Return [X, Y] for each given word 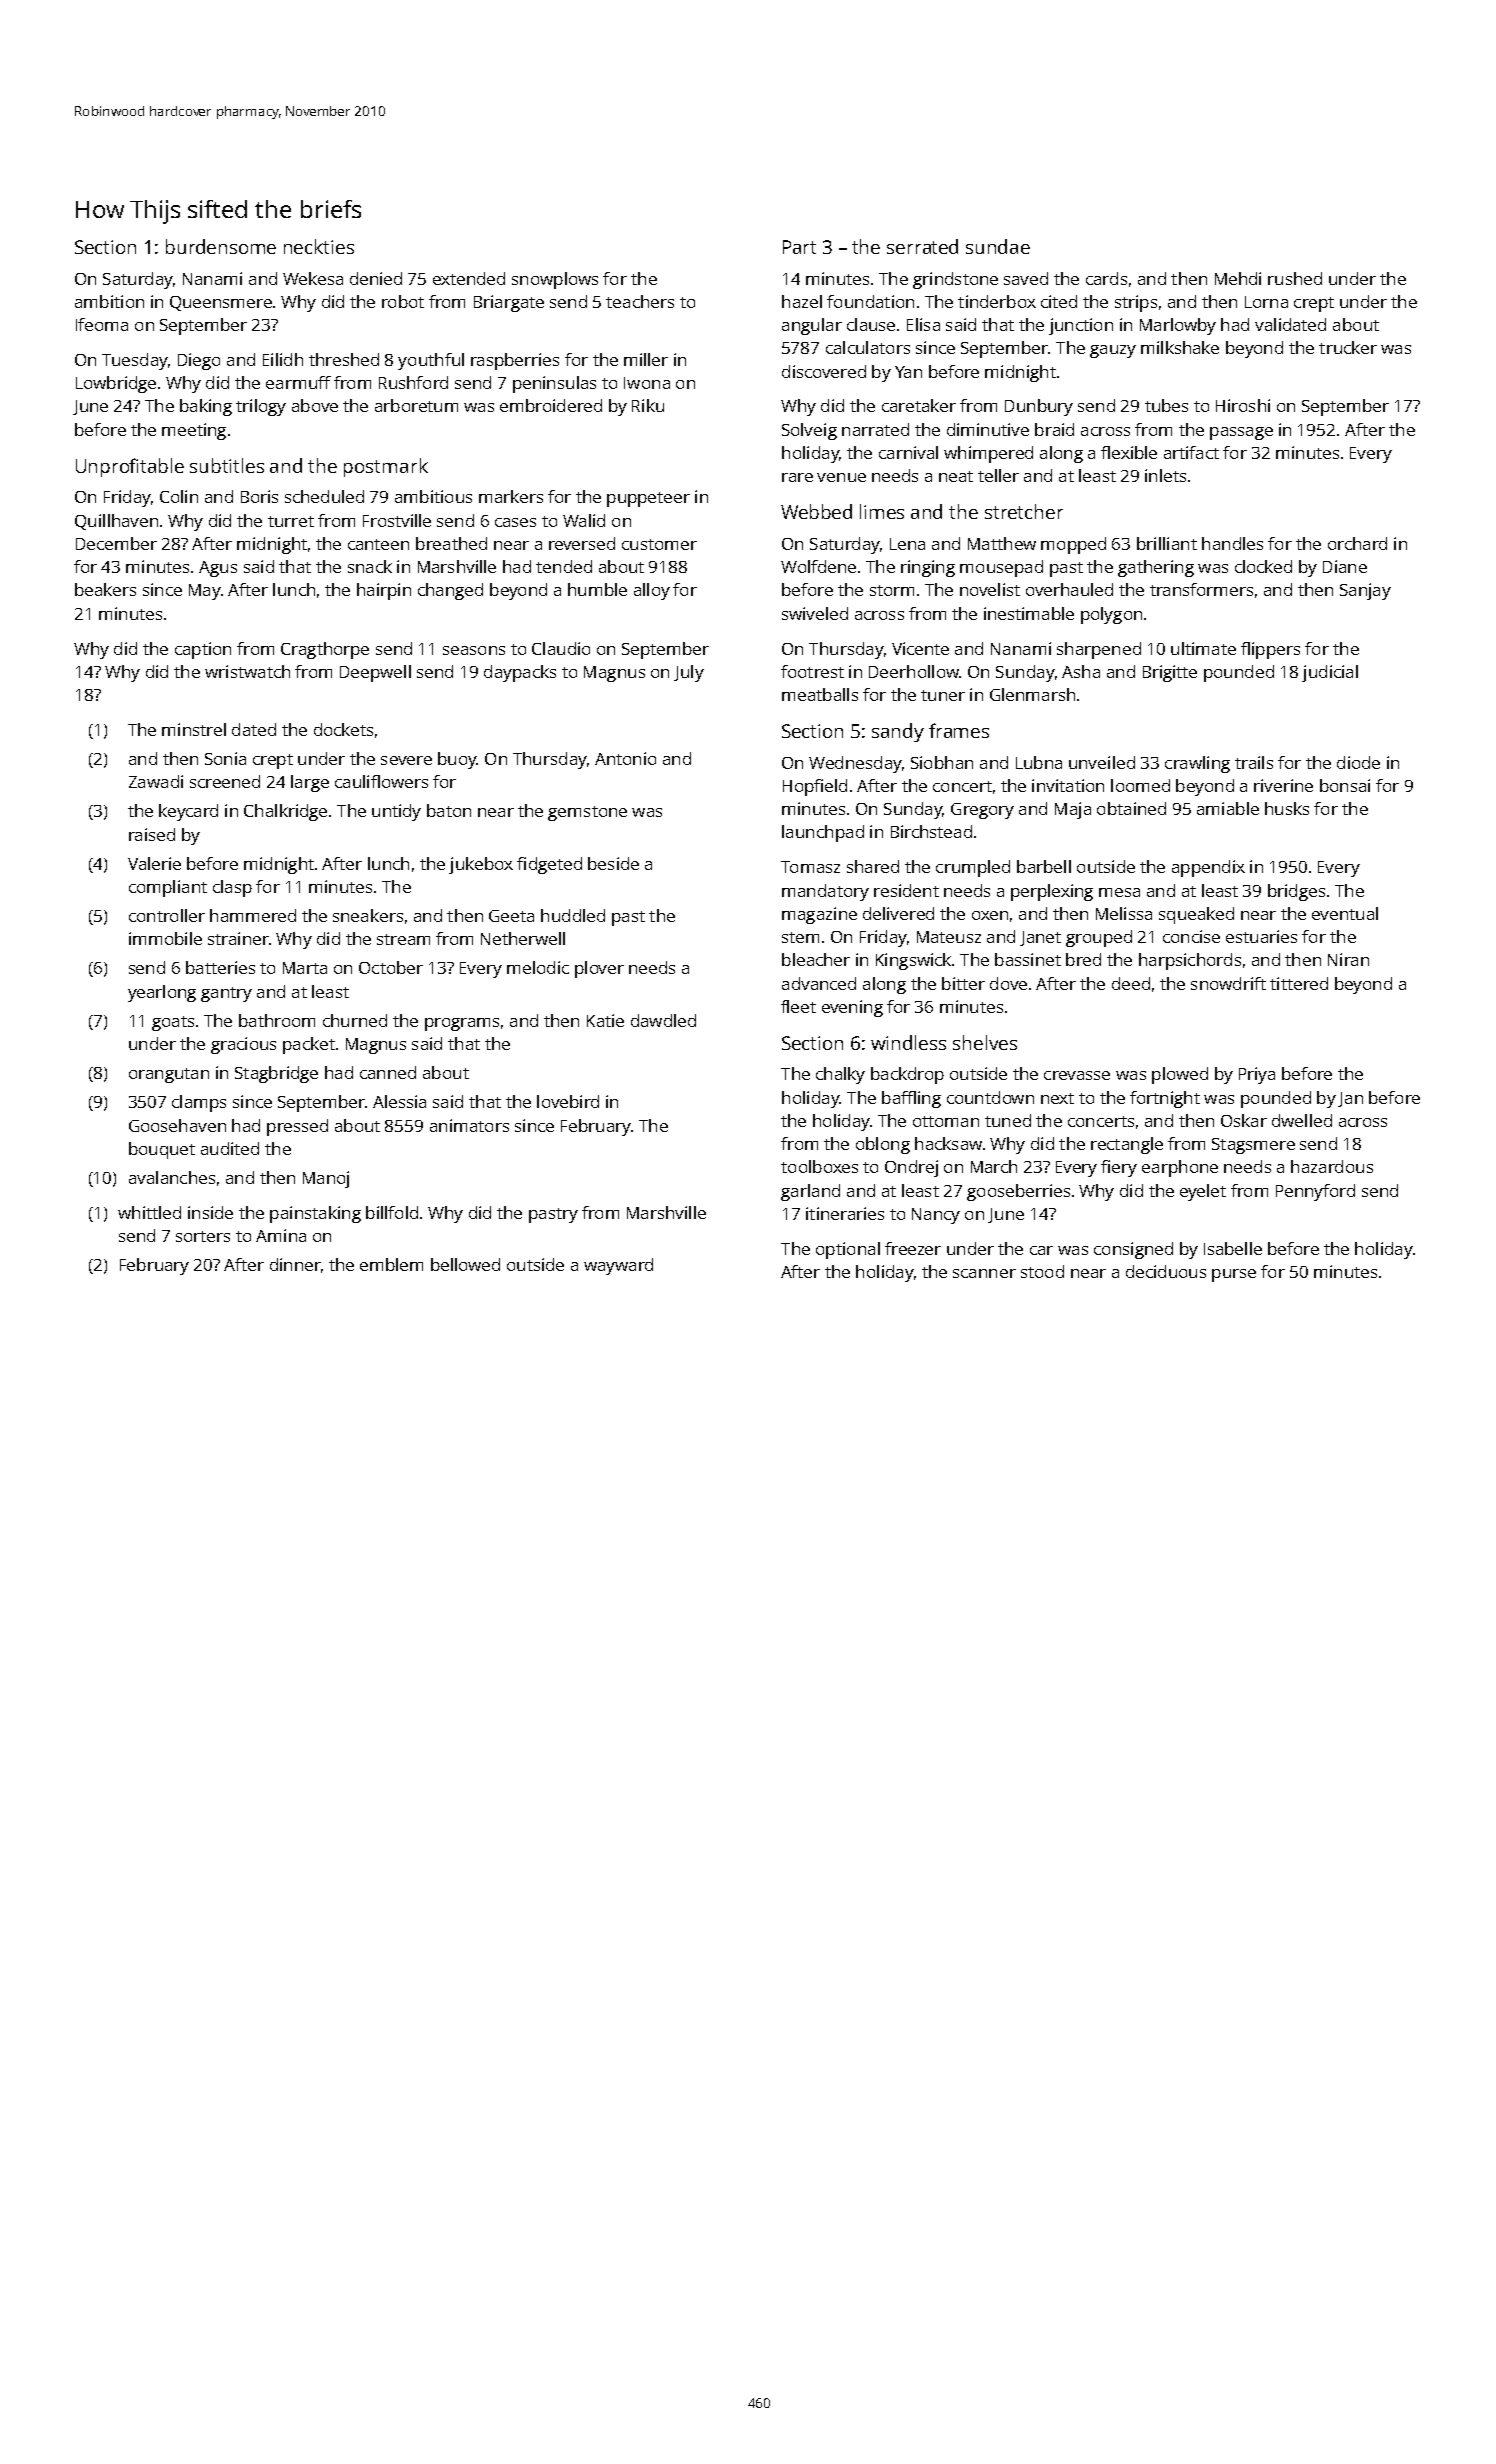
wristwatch [247, 671]
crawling [1197, 764]
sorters [203, 1236]
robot [403, 301]
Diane [1345, 566]
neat [956, 476]
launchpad [823, 833]
